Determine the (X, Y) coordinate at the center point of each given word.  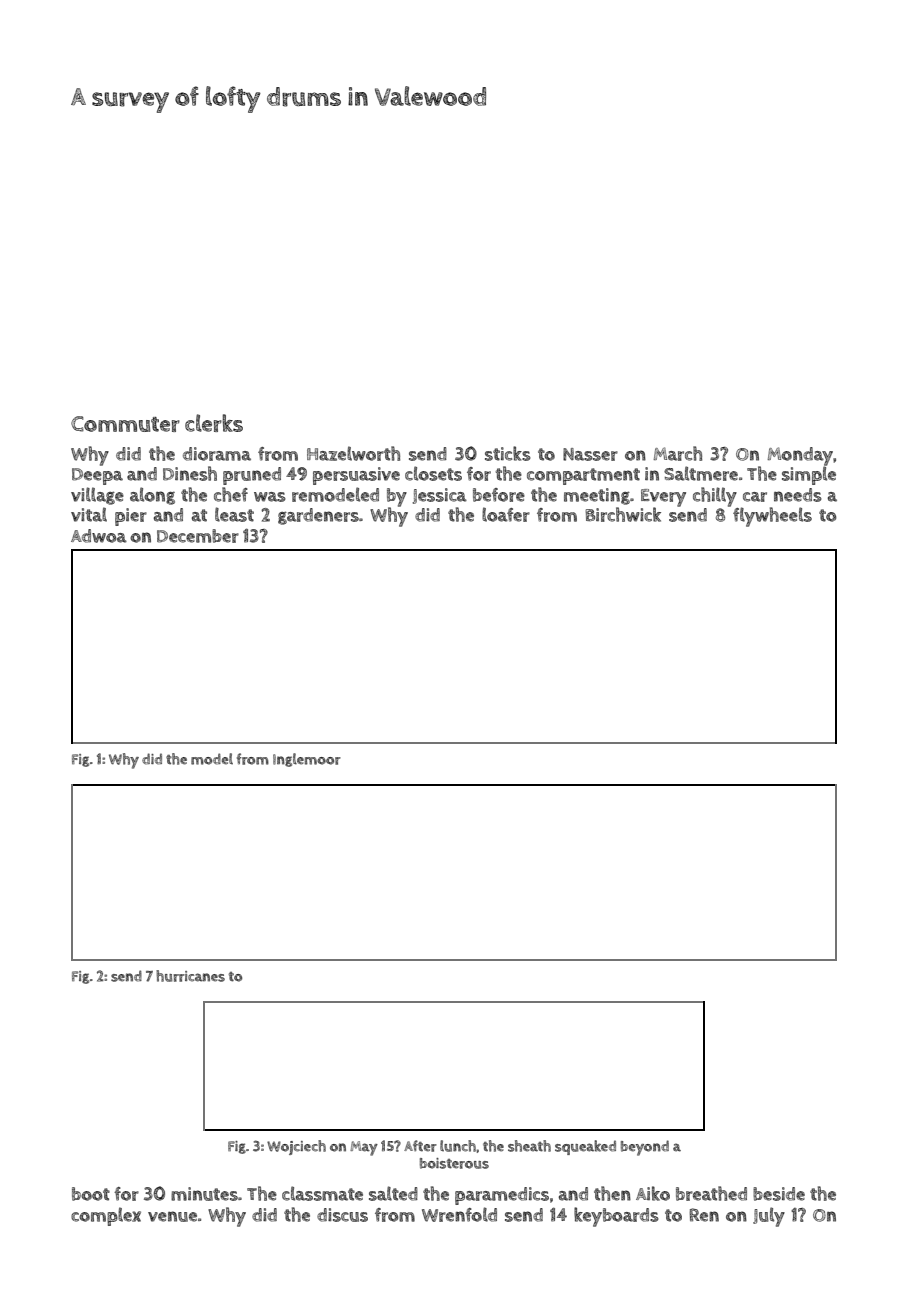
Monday (800, 456)
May (364, 1148)
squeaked (585, 1147)
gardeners (318, 516)
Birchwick (623, 514)
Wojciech (296, 1147)
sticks (508, 453)
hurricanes (190, 976)
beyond (645, 1148)
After (420, 1146)
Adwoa (99, 536)
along (152, 496)
